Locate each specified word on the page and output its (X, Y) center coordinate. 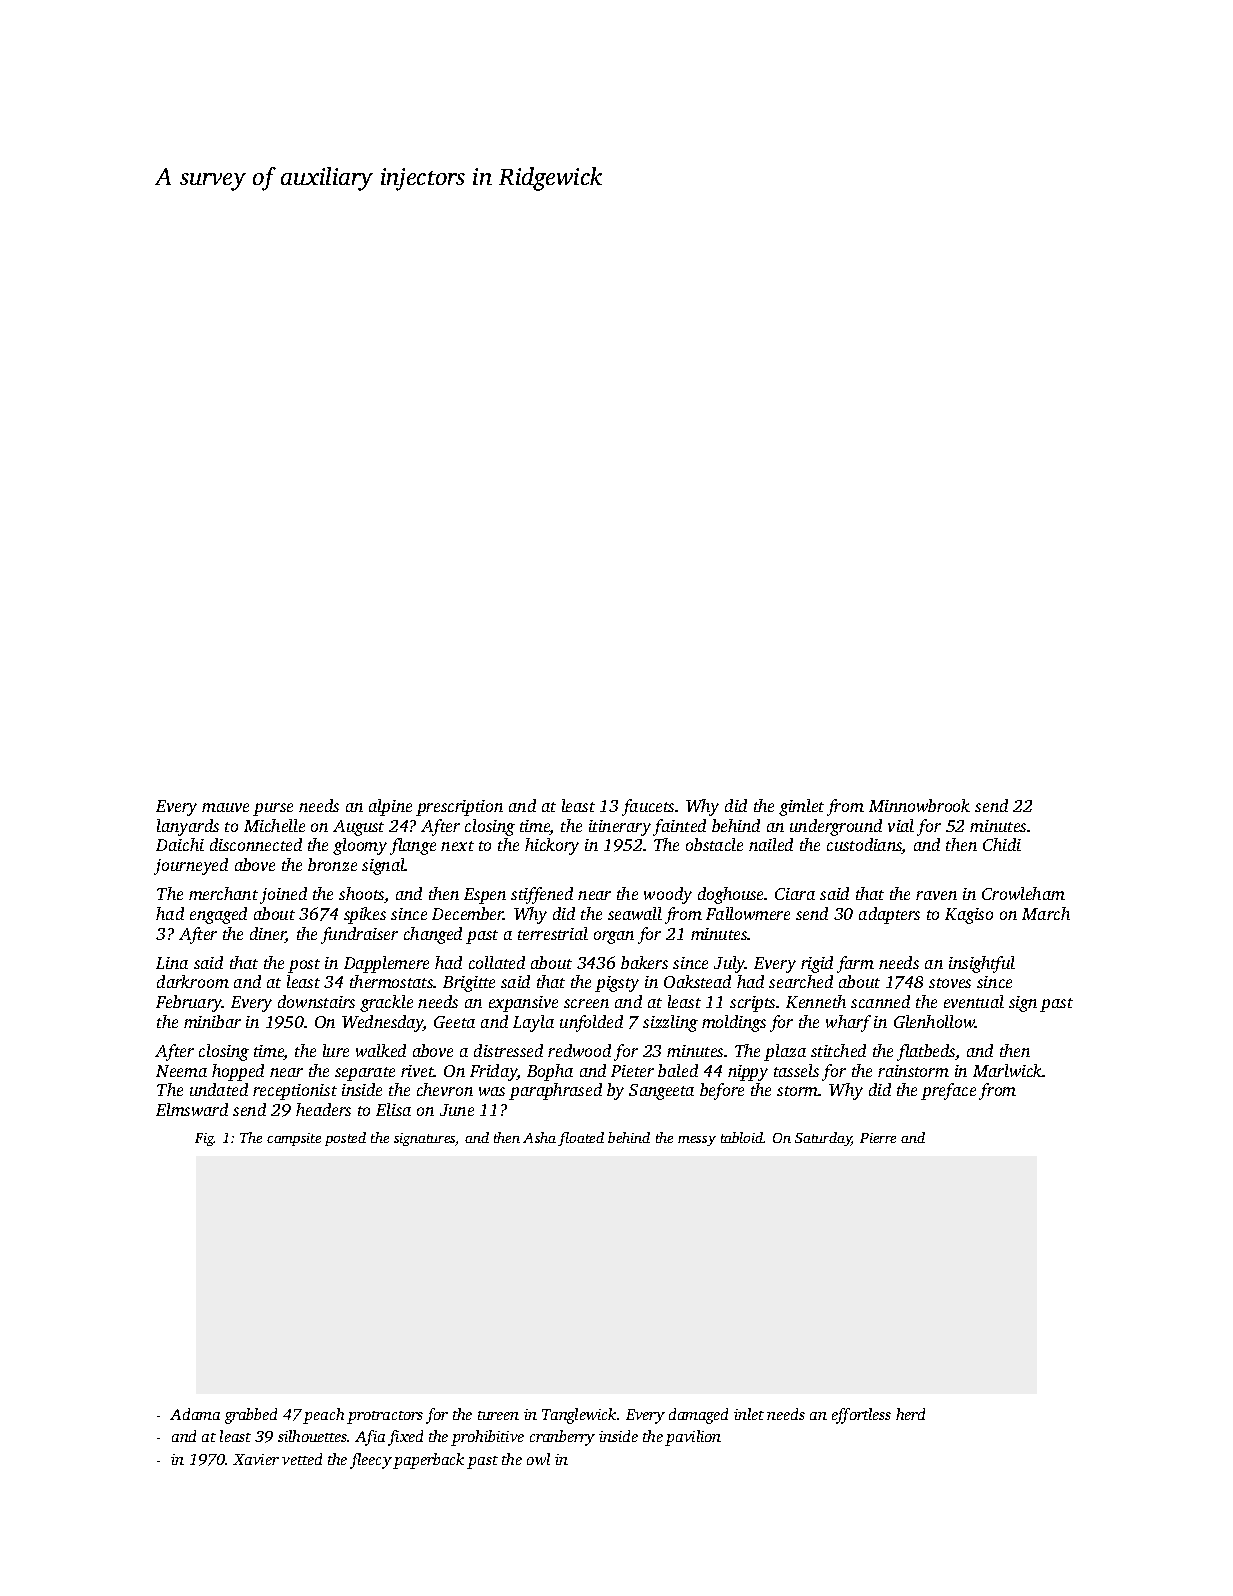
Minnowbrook (919, 805)
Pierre (878, 1138)
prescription (459, 808)
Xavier (256, 1459)
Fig (204, 1139)
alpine (390, 807)
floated (581, 1139)
